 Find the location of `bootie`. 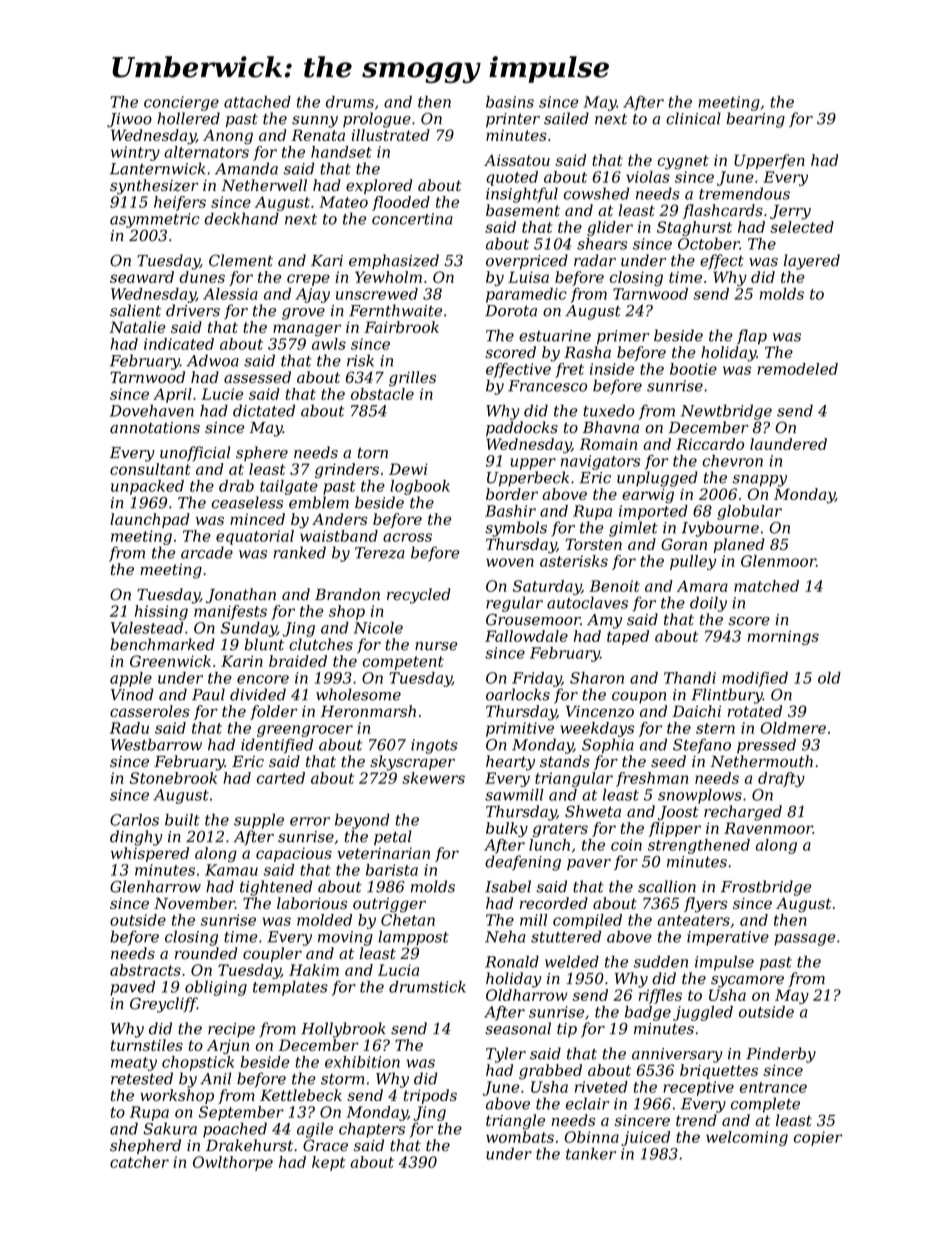

bootie is located at coordinates (693, 369).
